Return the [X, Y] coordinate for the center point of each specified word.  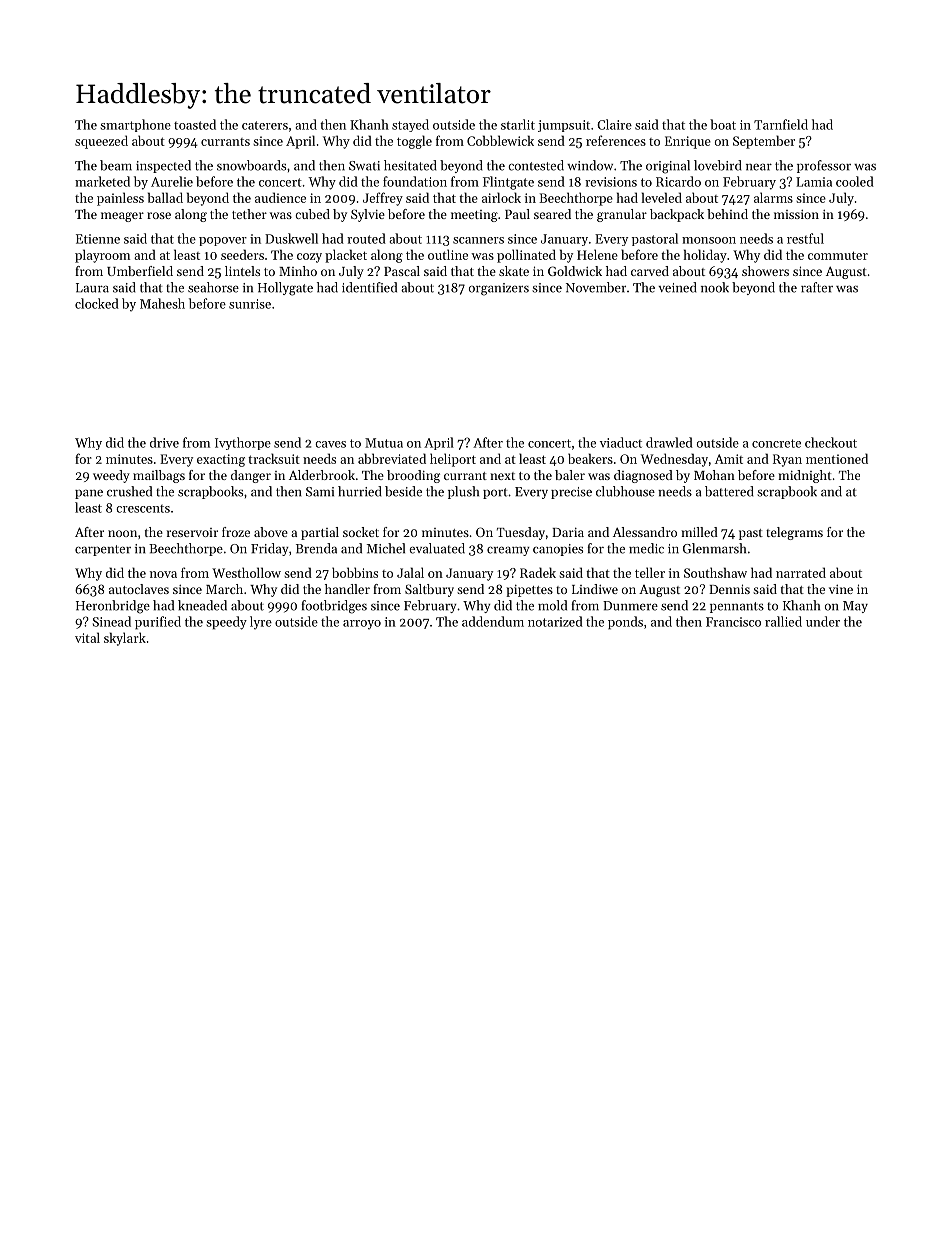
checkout [831, 442]
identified [369, 287]
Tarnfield [781, 124]
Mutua [384, 443]
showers [765, 271]
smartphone [136, 125]
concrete [776, 443]
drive [164, 442]
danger [251, 476]
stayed [410, 125]
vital [87, 637]
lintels [242, 271]
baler [570, 475]
